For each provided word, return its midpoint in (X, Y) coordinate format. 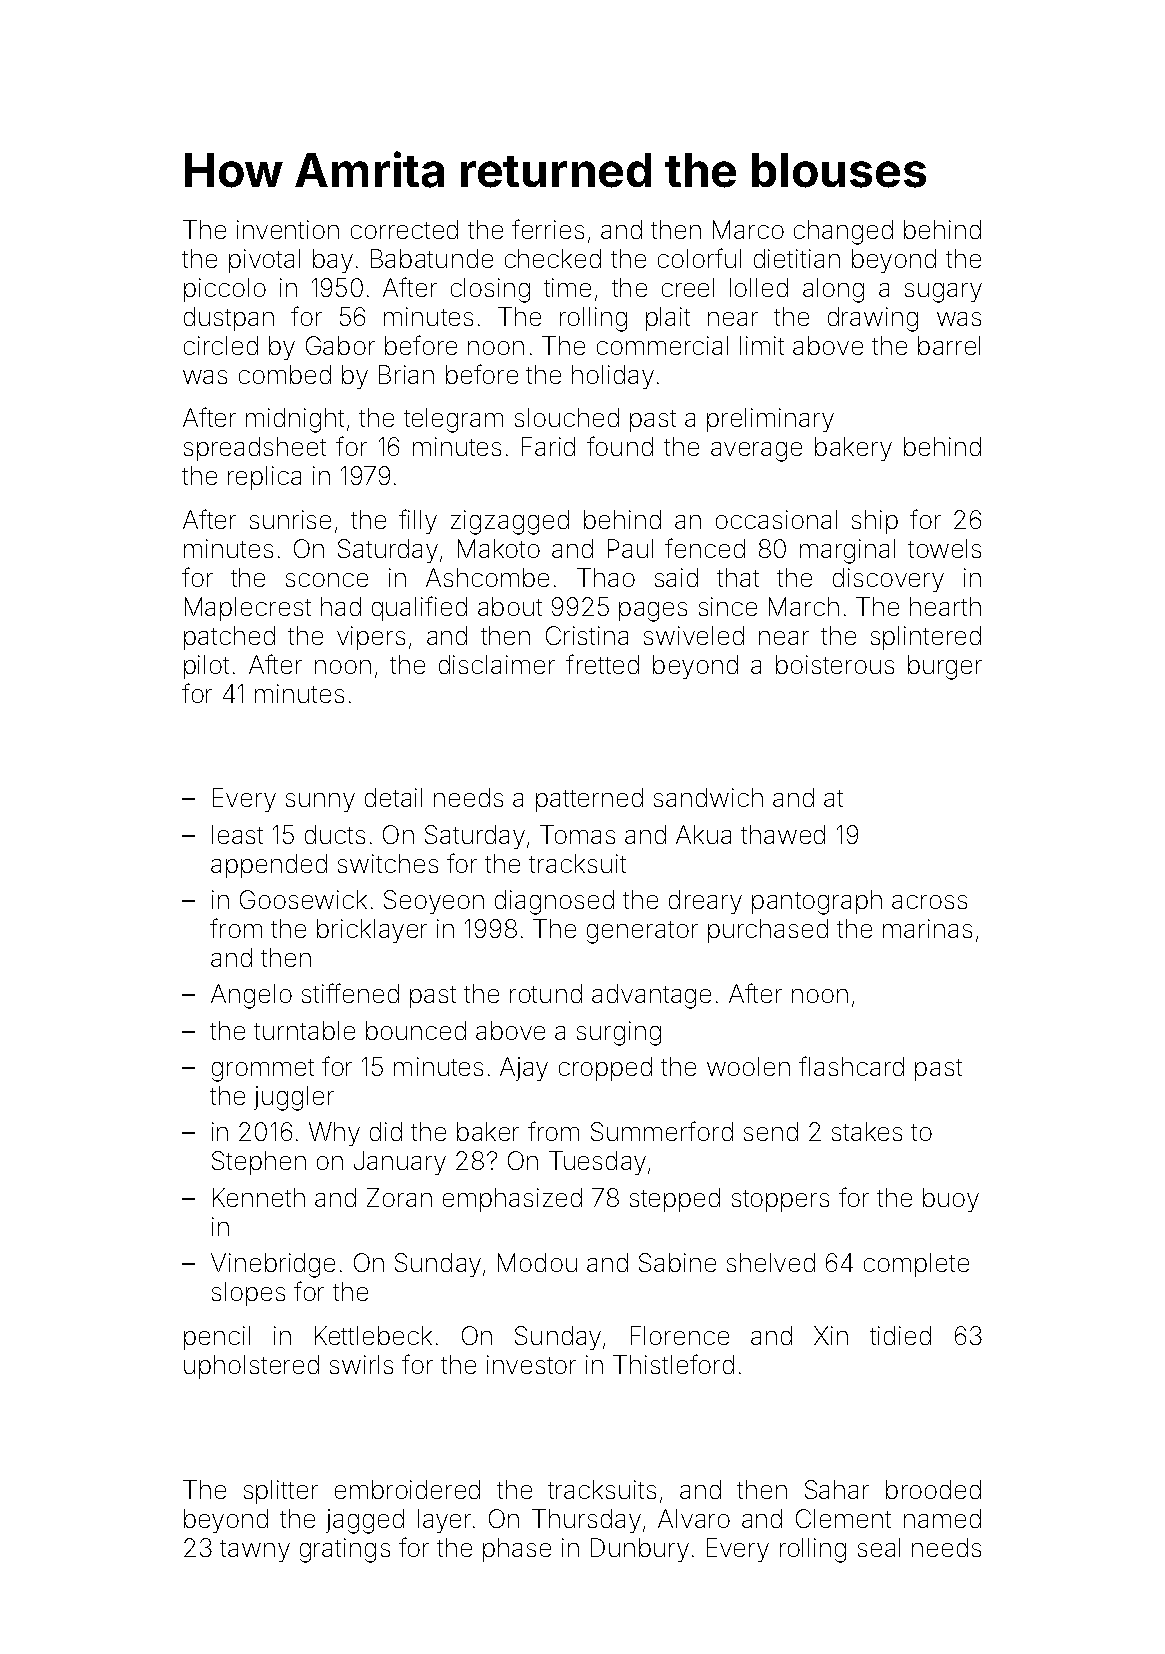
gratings (345, 1550)
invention (288, 229)
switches (388, 863)
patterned (589, 800)
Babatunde (432, 258)
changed (843, 232)
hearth (945, 606)
